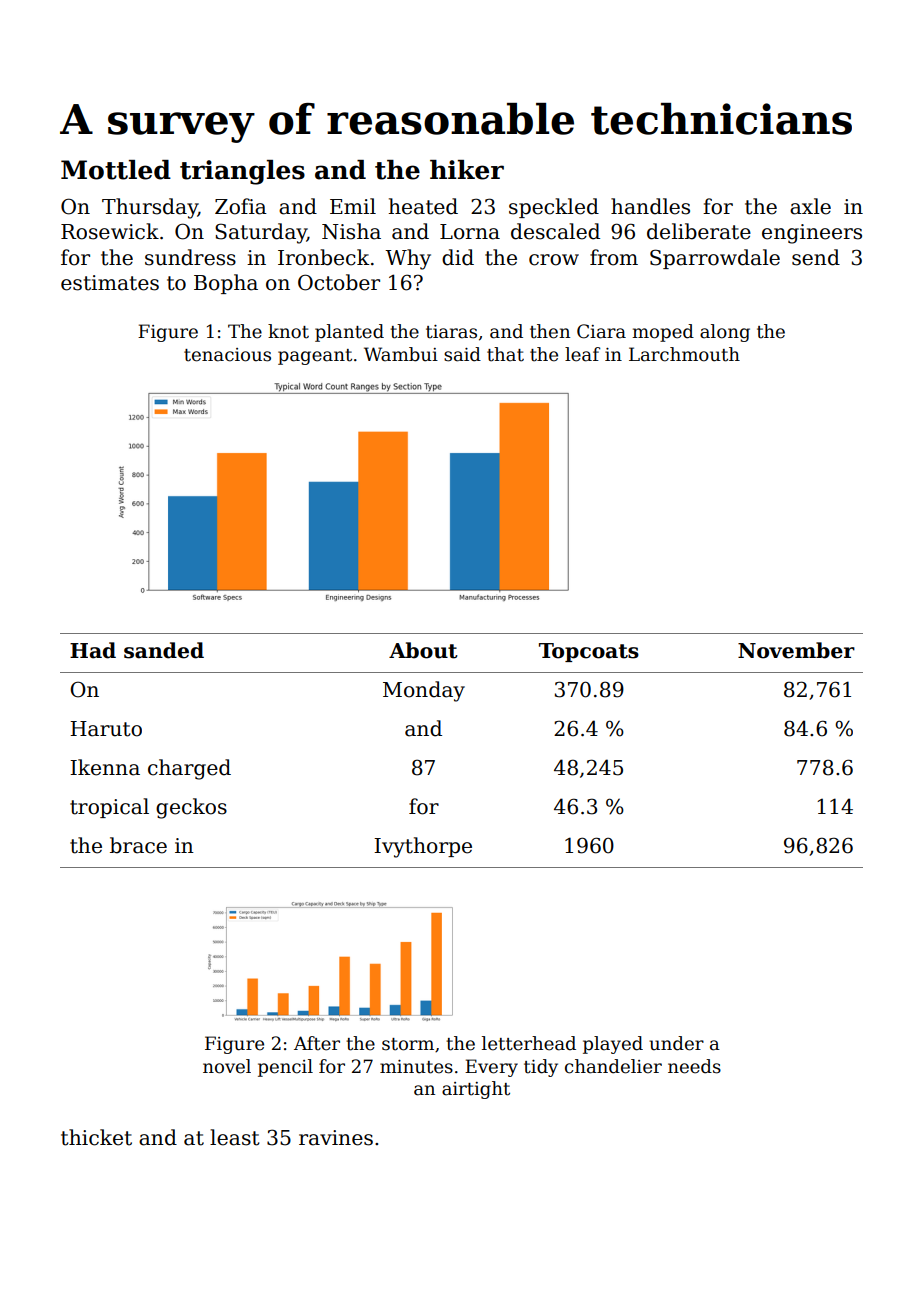  I want to click on thicket, so click(96, 1137).
